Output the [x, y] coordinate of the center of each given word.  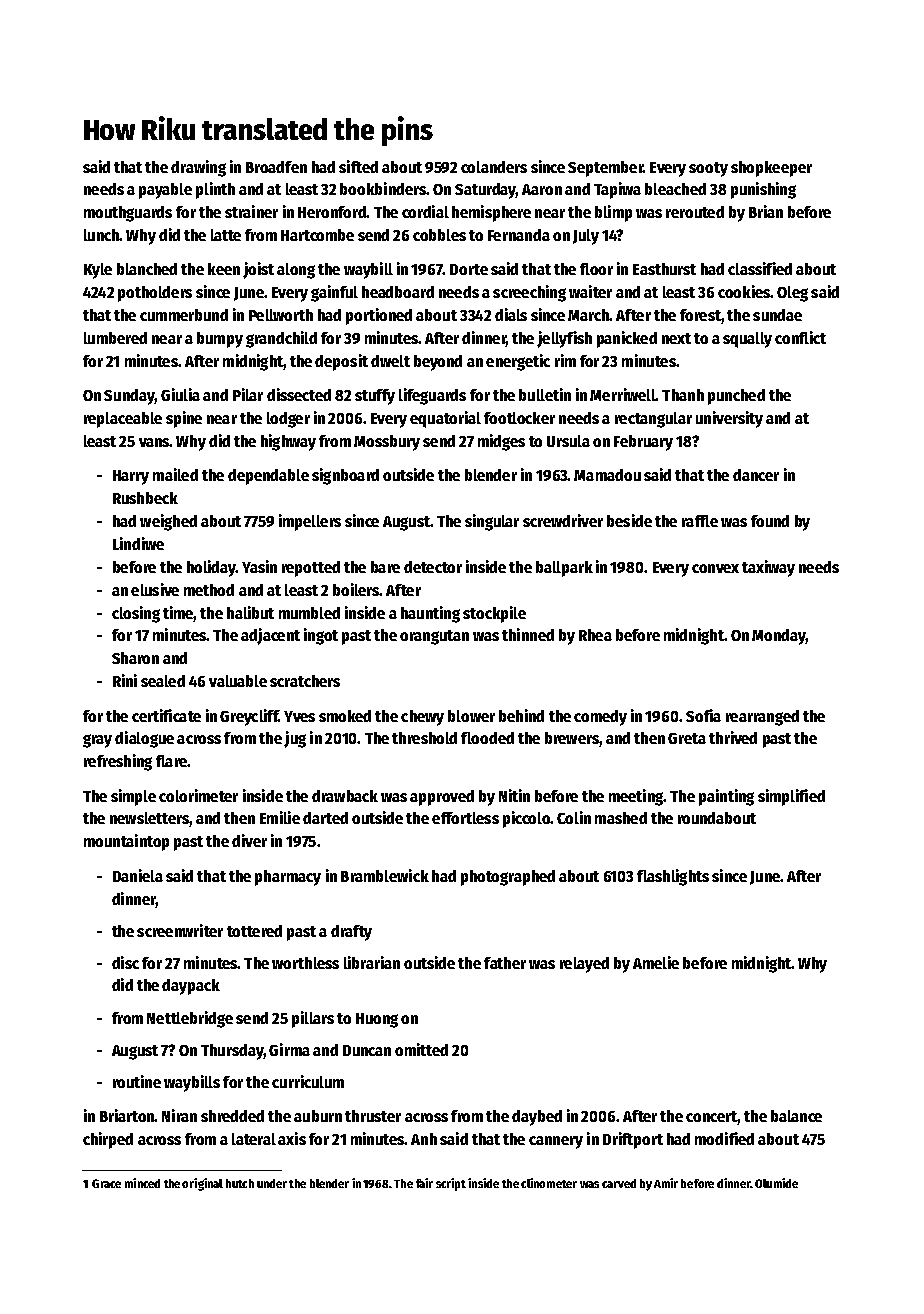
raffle [700, 521]
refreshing [118, 762]
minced [142, 1183]
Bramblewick [385, 875]
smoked [345, 716]
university [729, 419]
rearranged [762, 718]
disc [125, 962]
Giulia [180, 394]
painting [726, 797]
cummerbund [184, 315]
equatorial [445, 419]
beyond [438, 363]
